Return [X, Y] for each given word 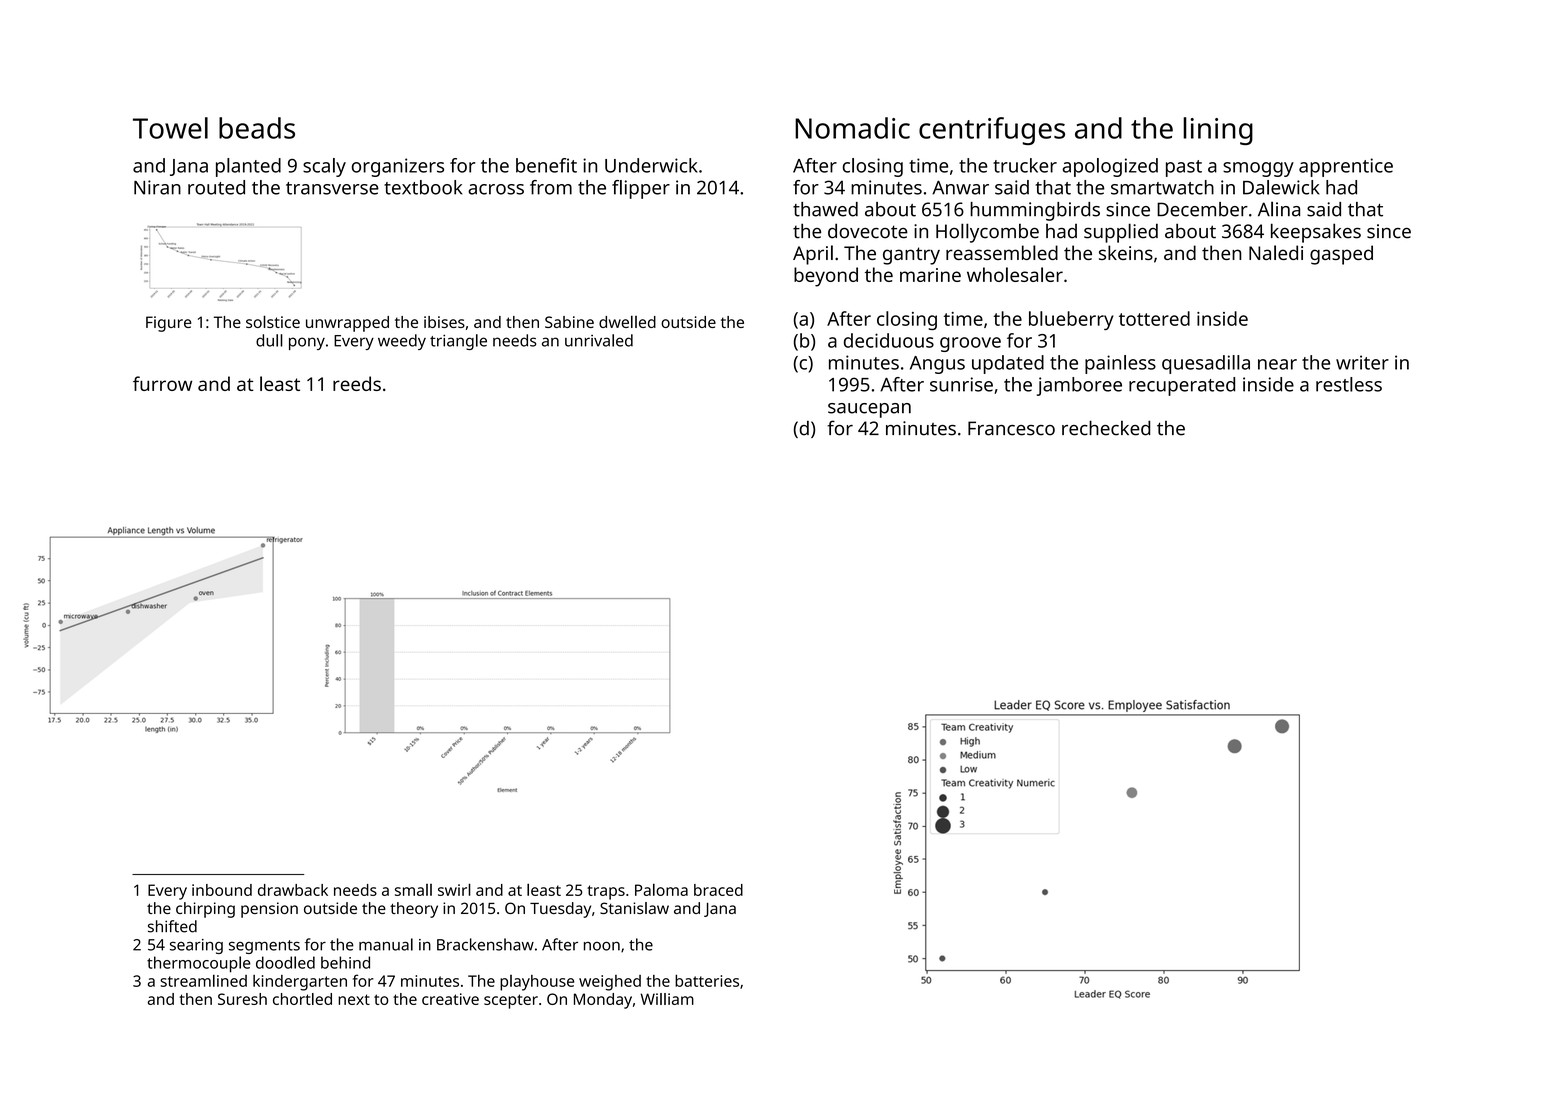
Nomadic [852, 128]
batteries [707, 981]
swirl [454, 889]
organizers [398, 167]
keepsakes [1316, 233]
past [1184, 168]
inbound [222, 890]
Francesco [1011, 428]
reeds [357, 383]
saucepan [869, 410]
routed [216, 187]
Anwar [960, 187]
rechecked [1106, 428]
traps [606, 892]
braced [718, 890]
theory [414, 910]
